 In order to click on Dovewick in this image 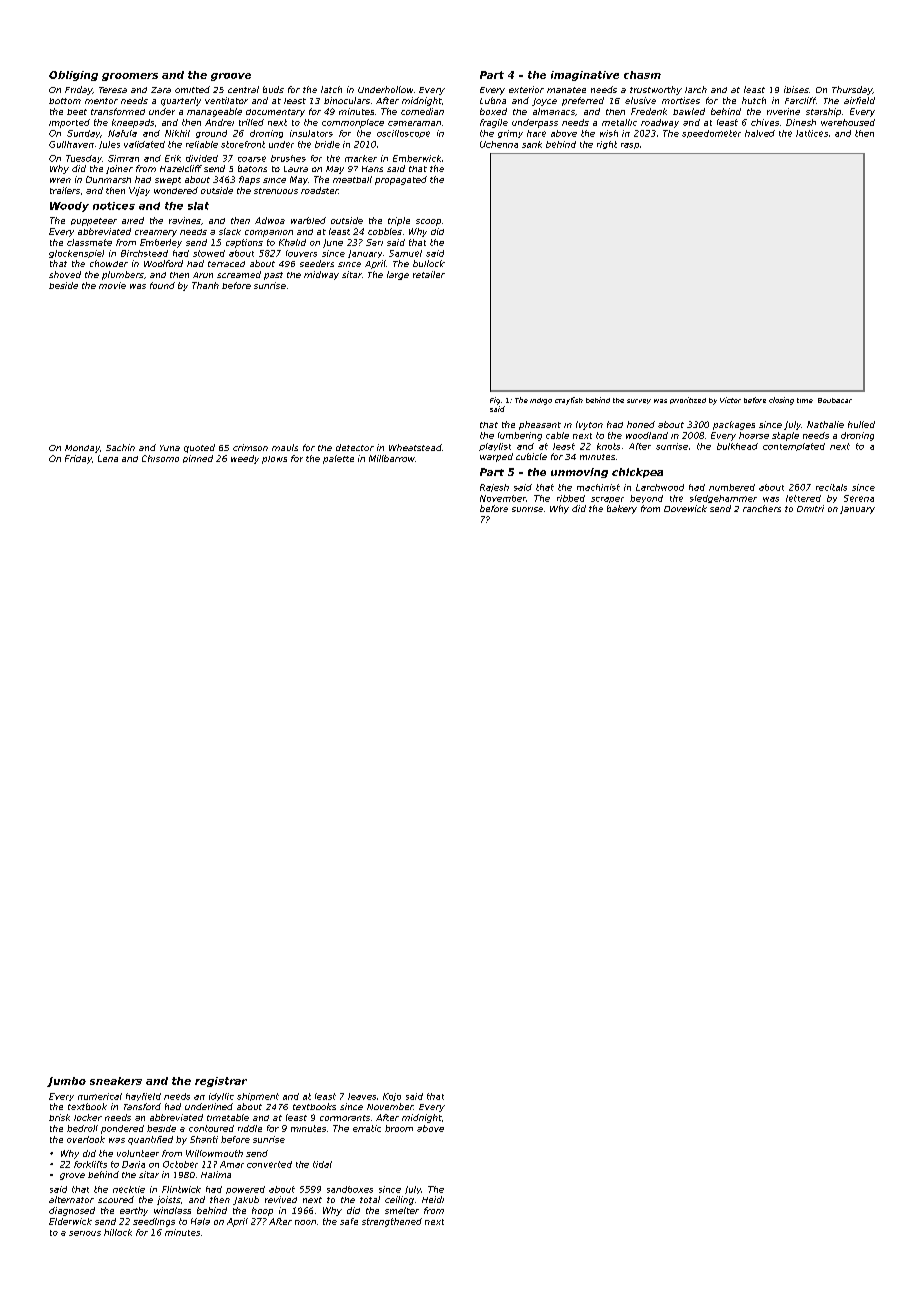, I will do `click(685, 508)`.
